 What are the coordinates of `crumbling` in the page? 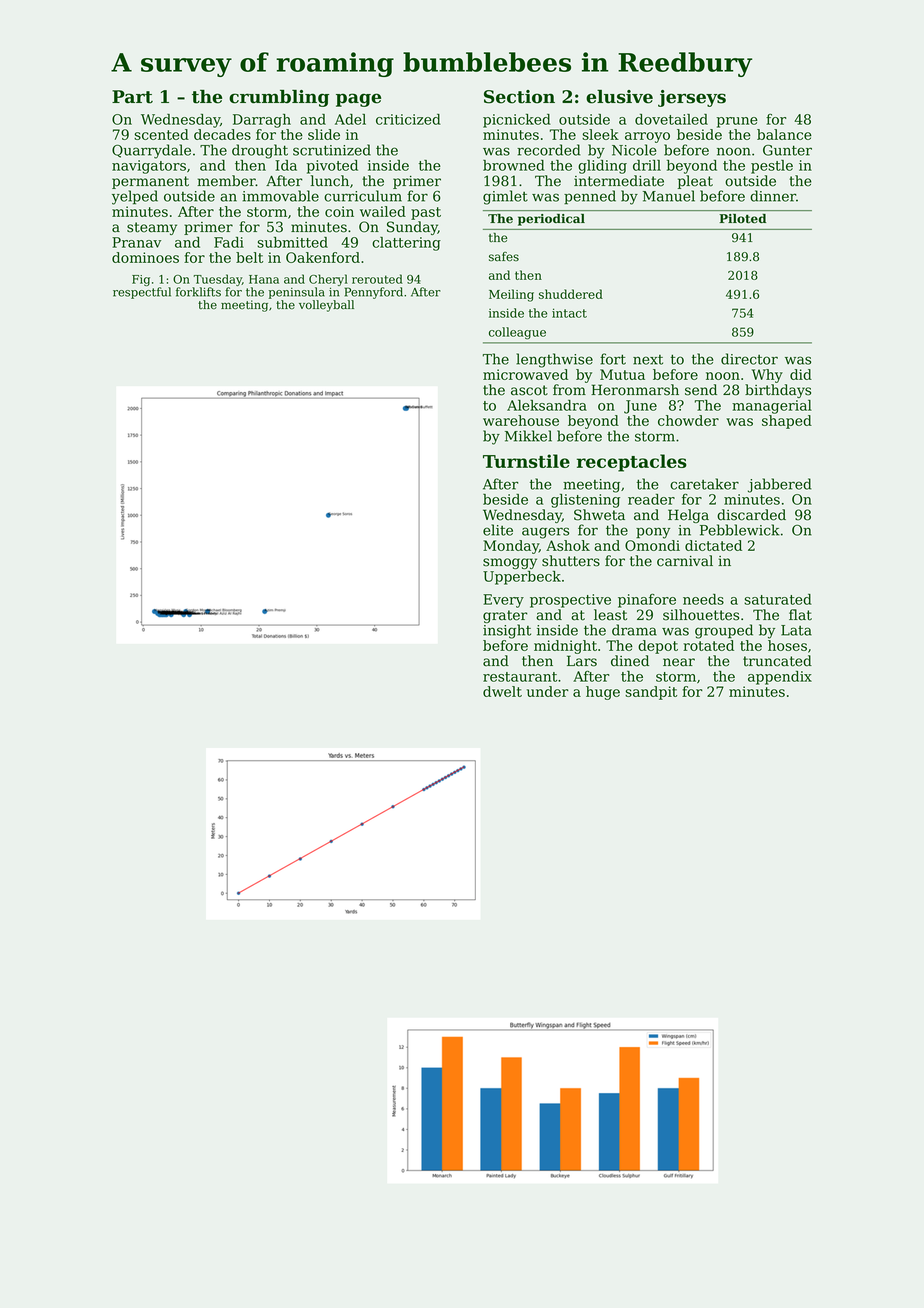 It's located at (279, 98).
